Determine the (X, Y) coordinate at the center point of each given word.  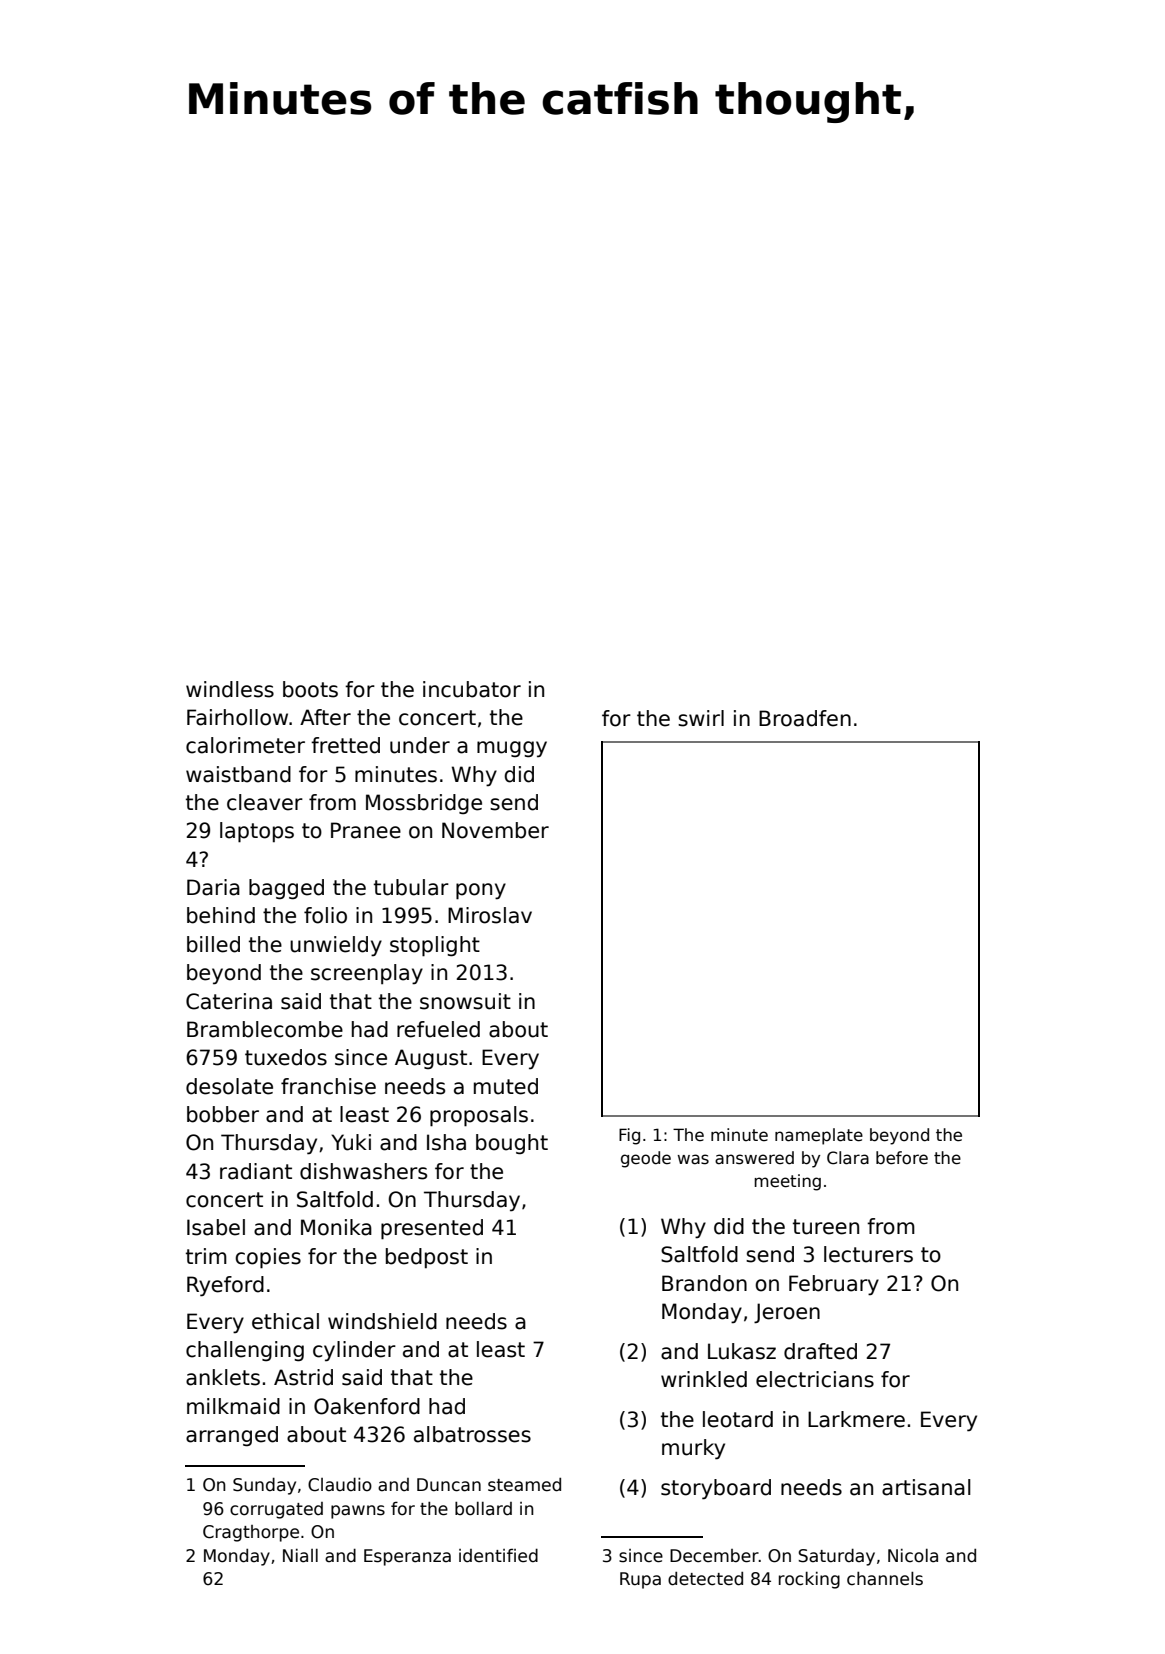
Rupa (640, 1580)
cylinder (354, 1351)
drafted (820, 1351)
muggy (512, 749)
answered (754, 1158)
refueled (438, 1029)
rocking (809, 1580)
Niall (300, 1556)
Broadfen (805, 718)
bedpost (427, 1258)
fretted (345, 745)
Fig (629, 1136)
